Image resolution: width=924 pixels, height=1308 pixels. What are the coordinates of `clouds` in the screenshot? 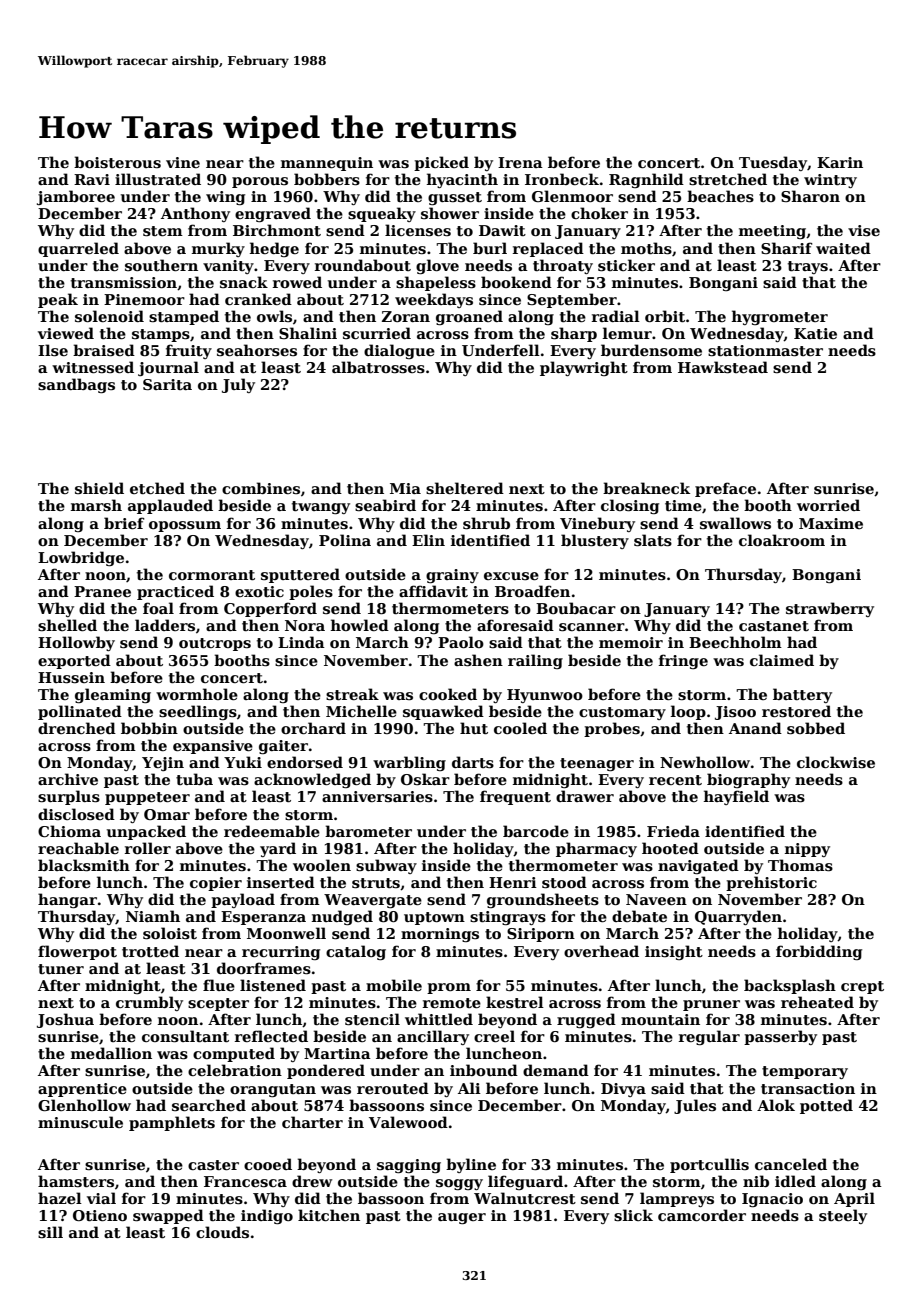 It's located at (222, 1232).
